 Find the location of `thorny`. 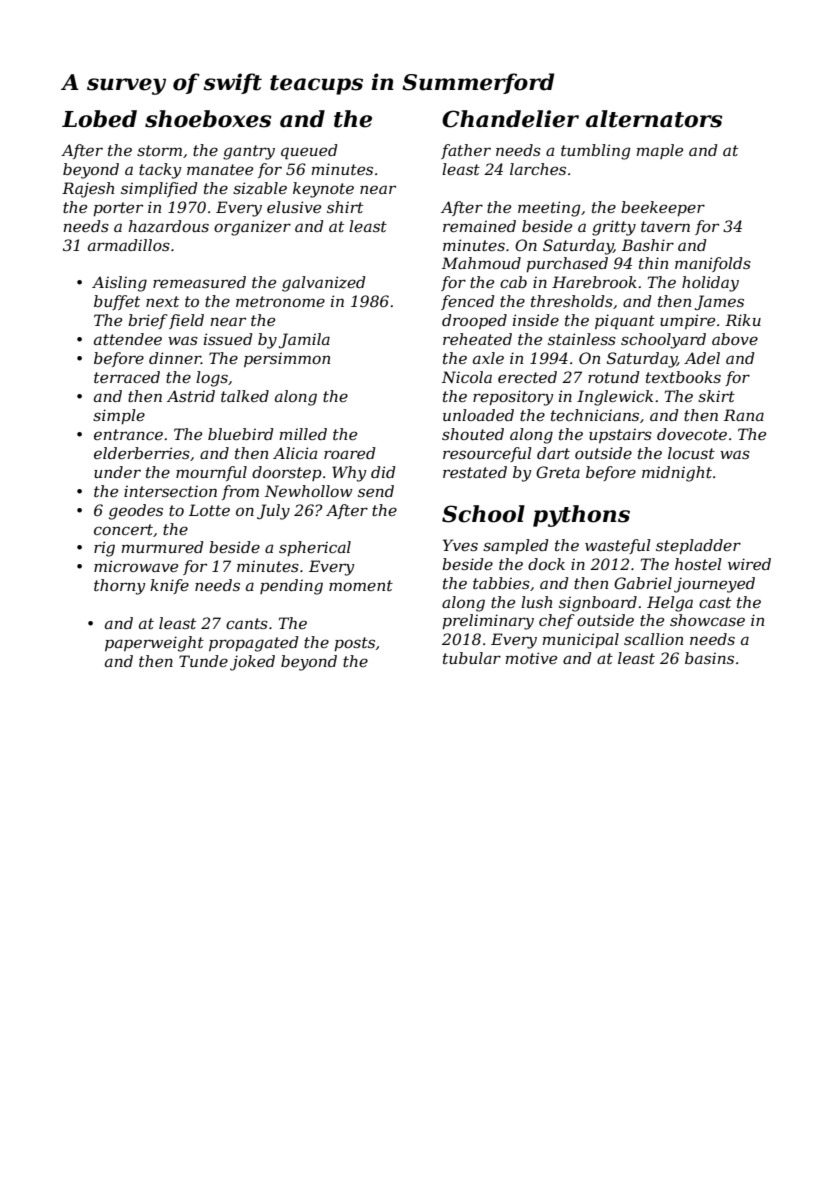

thorny is located at coordinates (120, 587).
